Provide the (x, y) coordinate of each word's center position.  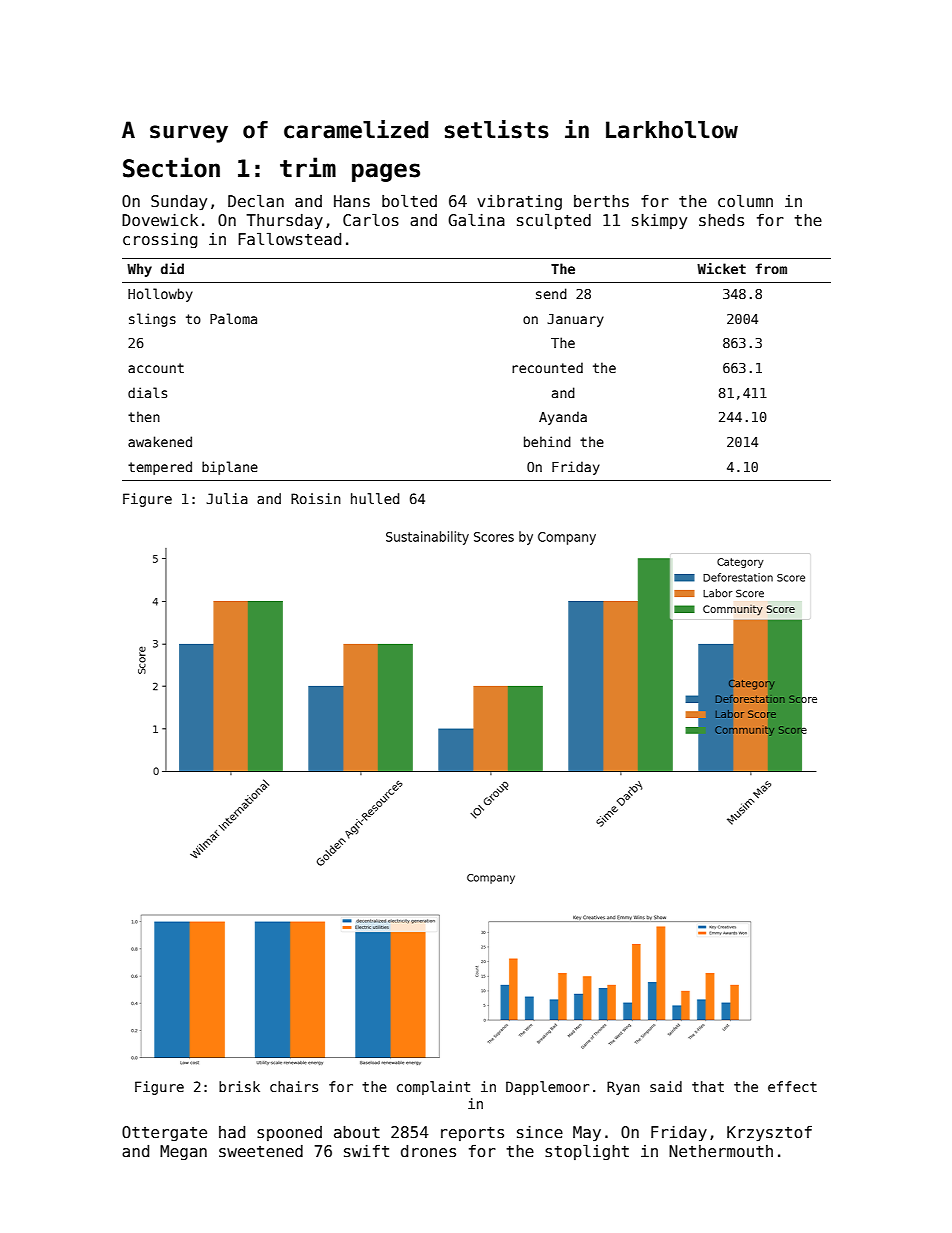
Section (171, 167)
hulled (375, 498)
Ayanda (563, 418)
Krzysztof (769, 1133)
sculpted (554, 221)
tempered (160, 468)
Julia (227, 498)
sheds (721, 220)
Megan (183, 1152)
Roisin (316, 498)
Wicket (721, 268)
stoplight (587, 1152)
